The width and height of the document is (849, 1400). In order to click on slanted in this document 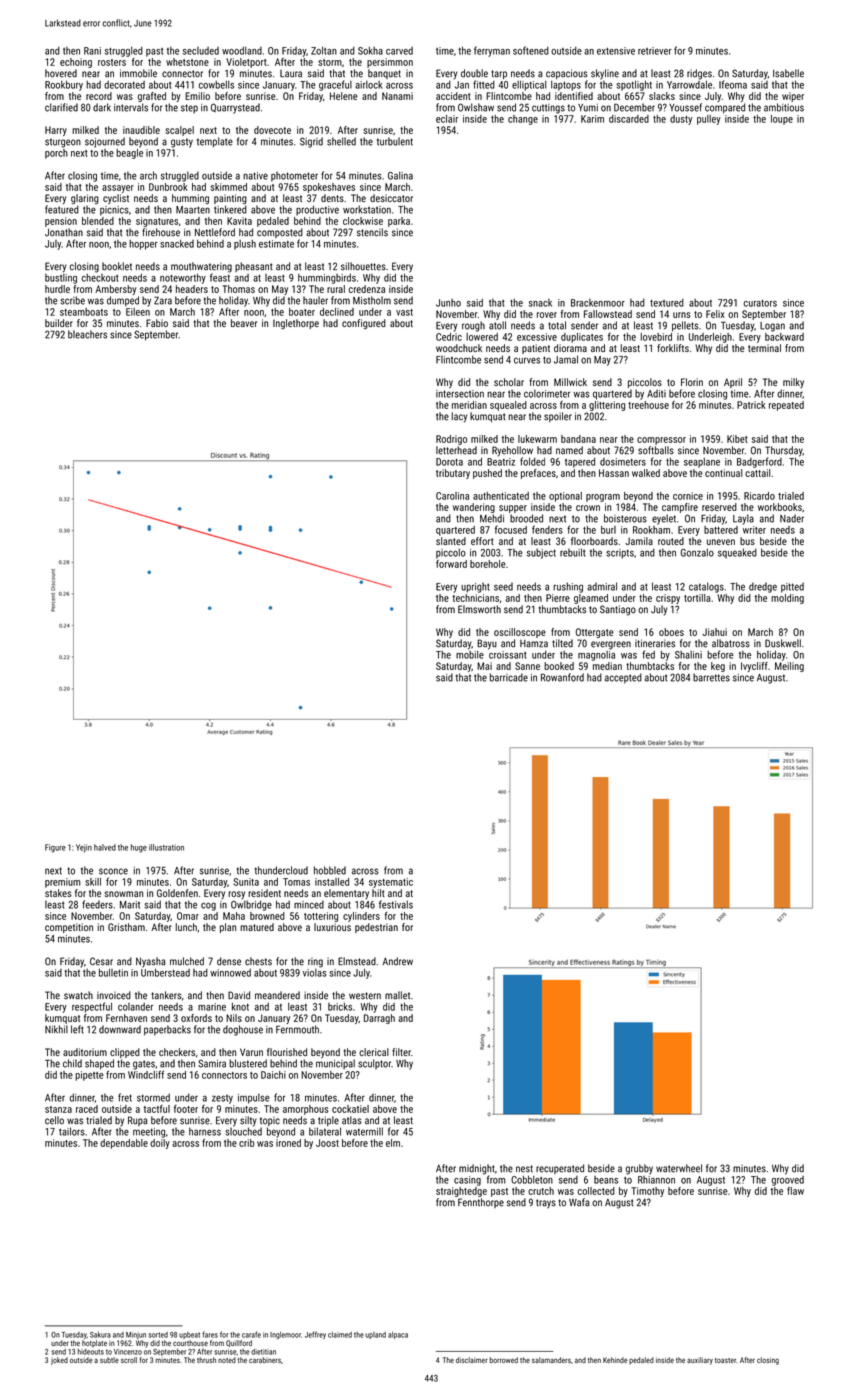, I will do `click(451, 541)`.
